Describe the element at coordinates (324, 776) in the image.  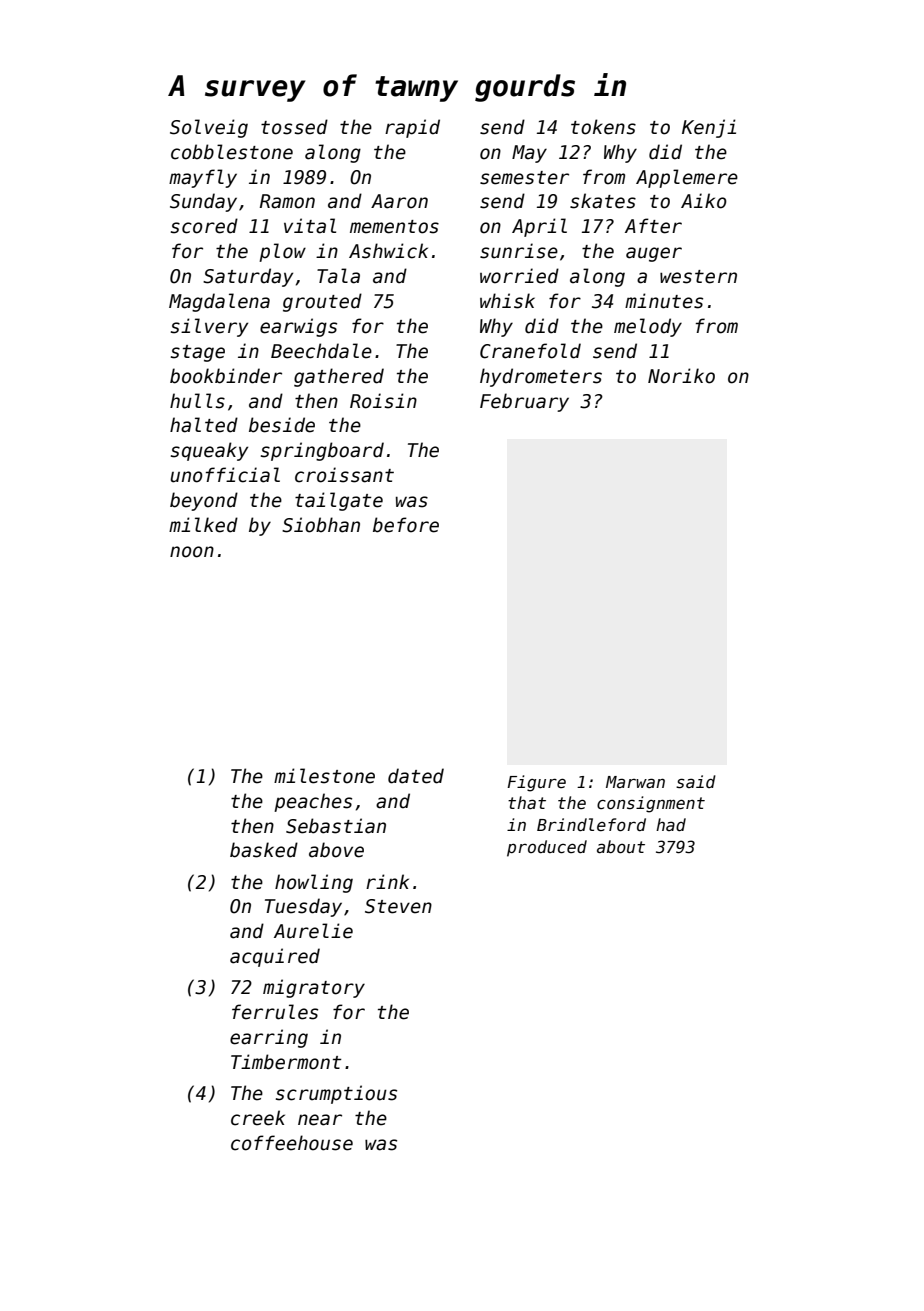
I see `milestone` at that location.
